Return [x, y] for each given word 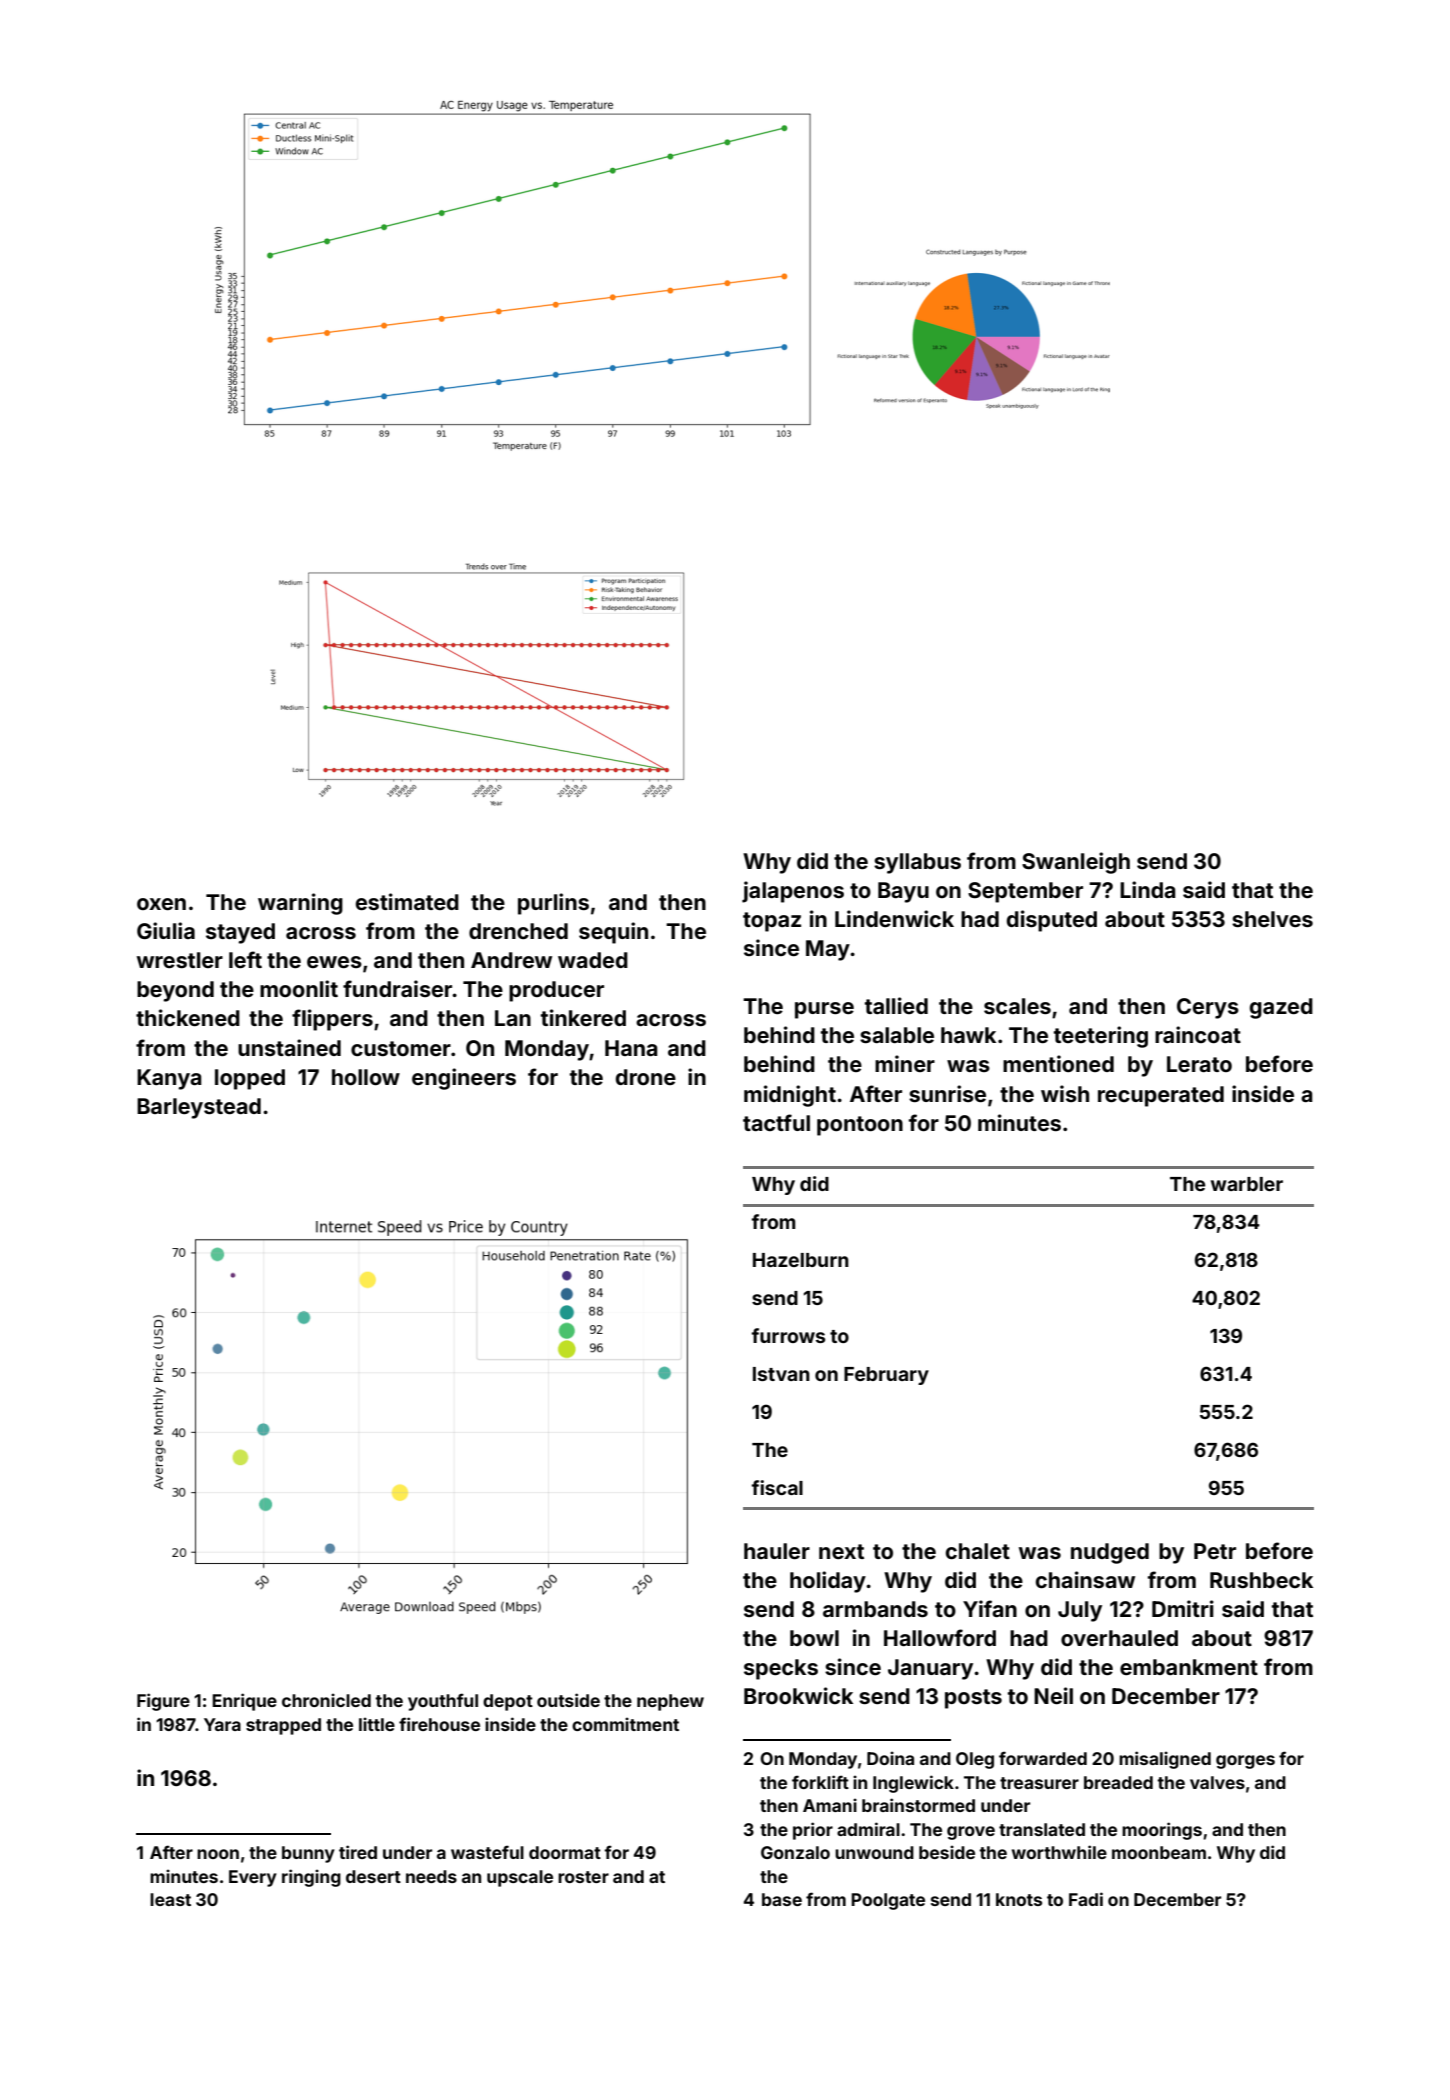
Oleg [975, 1760]
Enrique [244, 1702]
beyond [175, 991]
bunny [308, 1854]
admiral [868, 1829]
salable [897, 1035]
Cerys [1208, 1008]
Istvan [781, 1374]
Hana [631, 1048]
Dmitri [1183, 1608]
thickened [188, 1017]
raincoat [1198, 1034]
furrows [788, 1335]
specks [781, 1669]
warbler [1247, 1184]
